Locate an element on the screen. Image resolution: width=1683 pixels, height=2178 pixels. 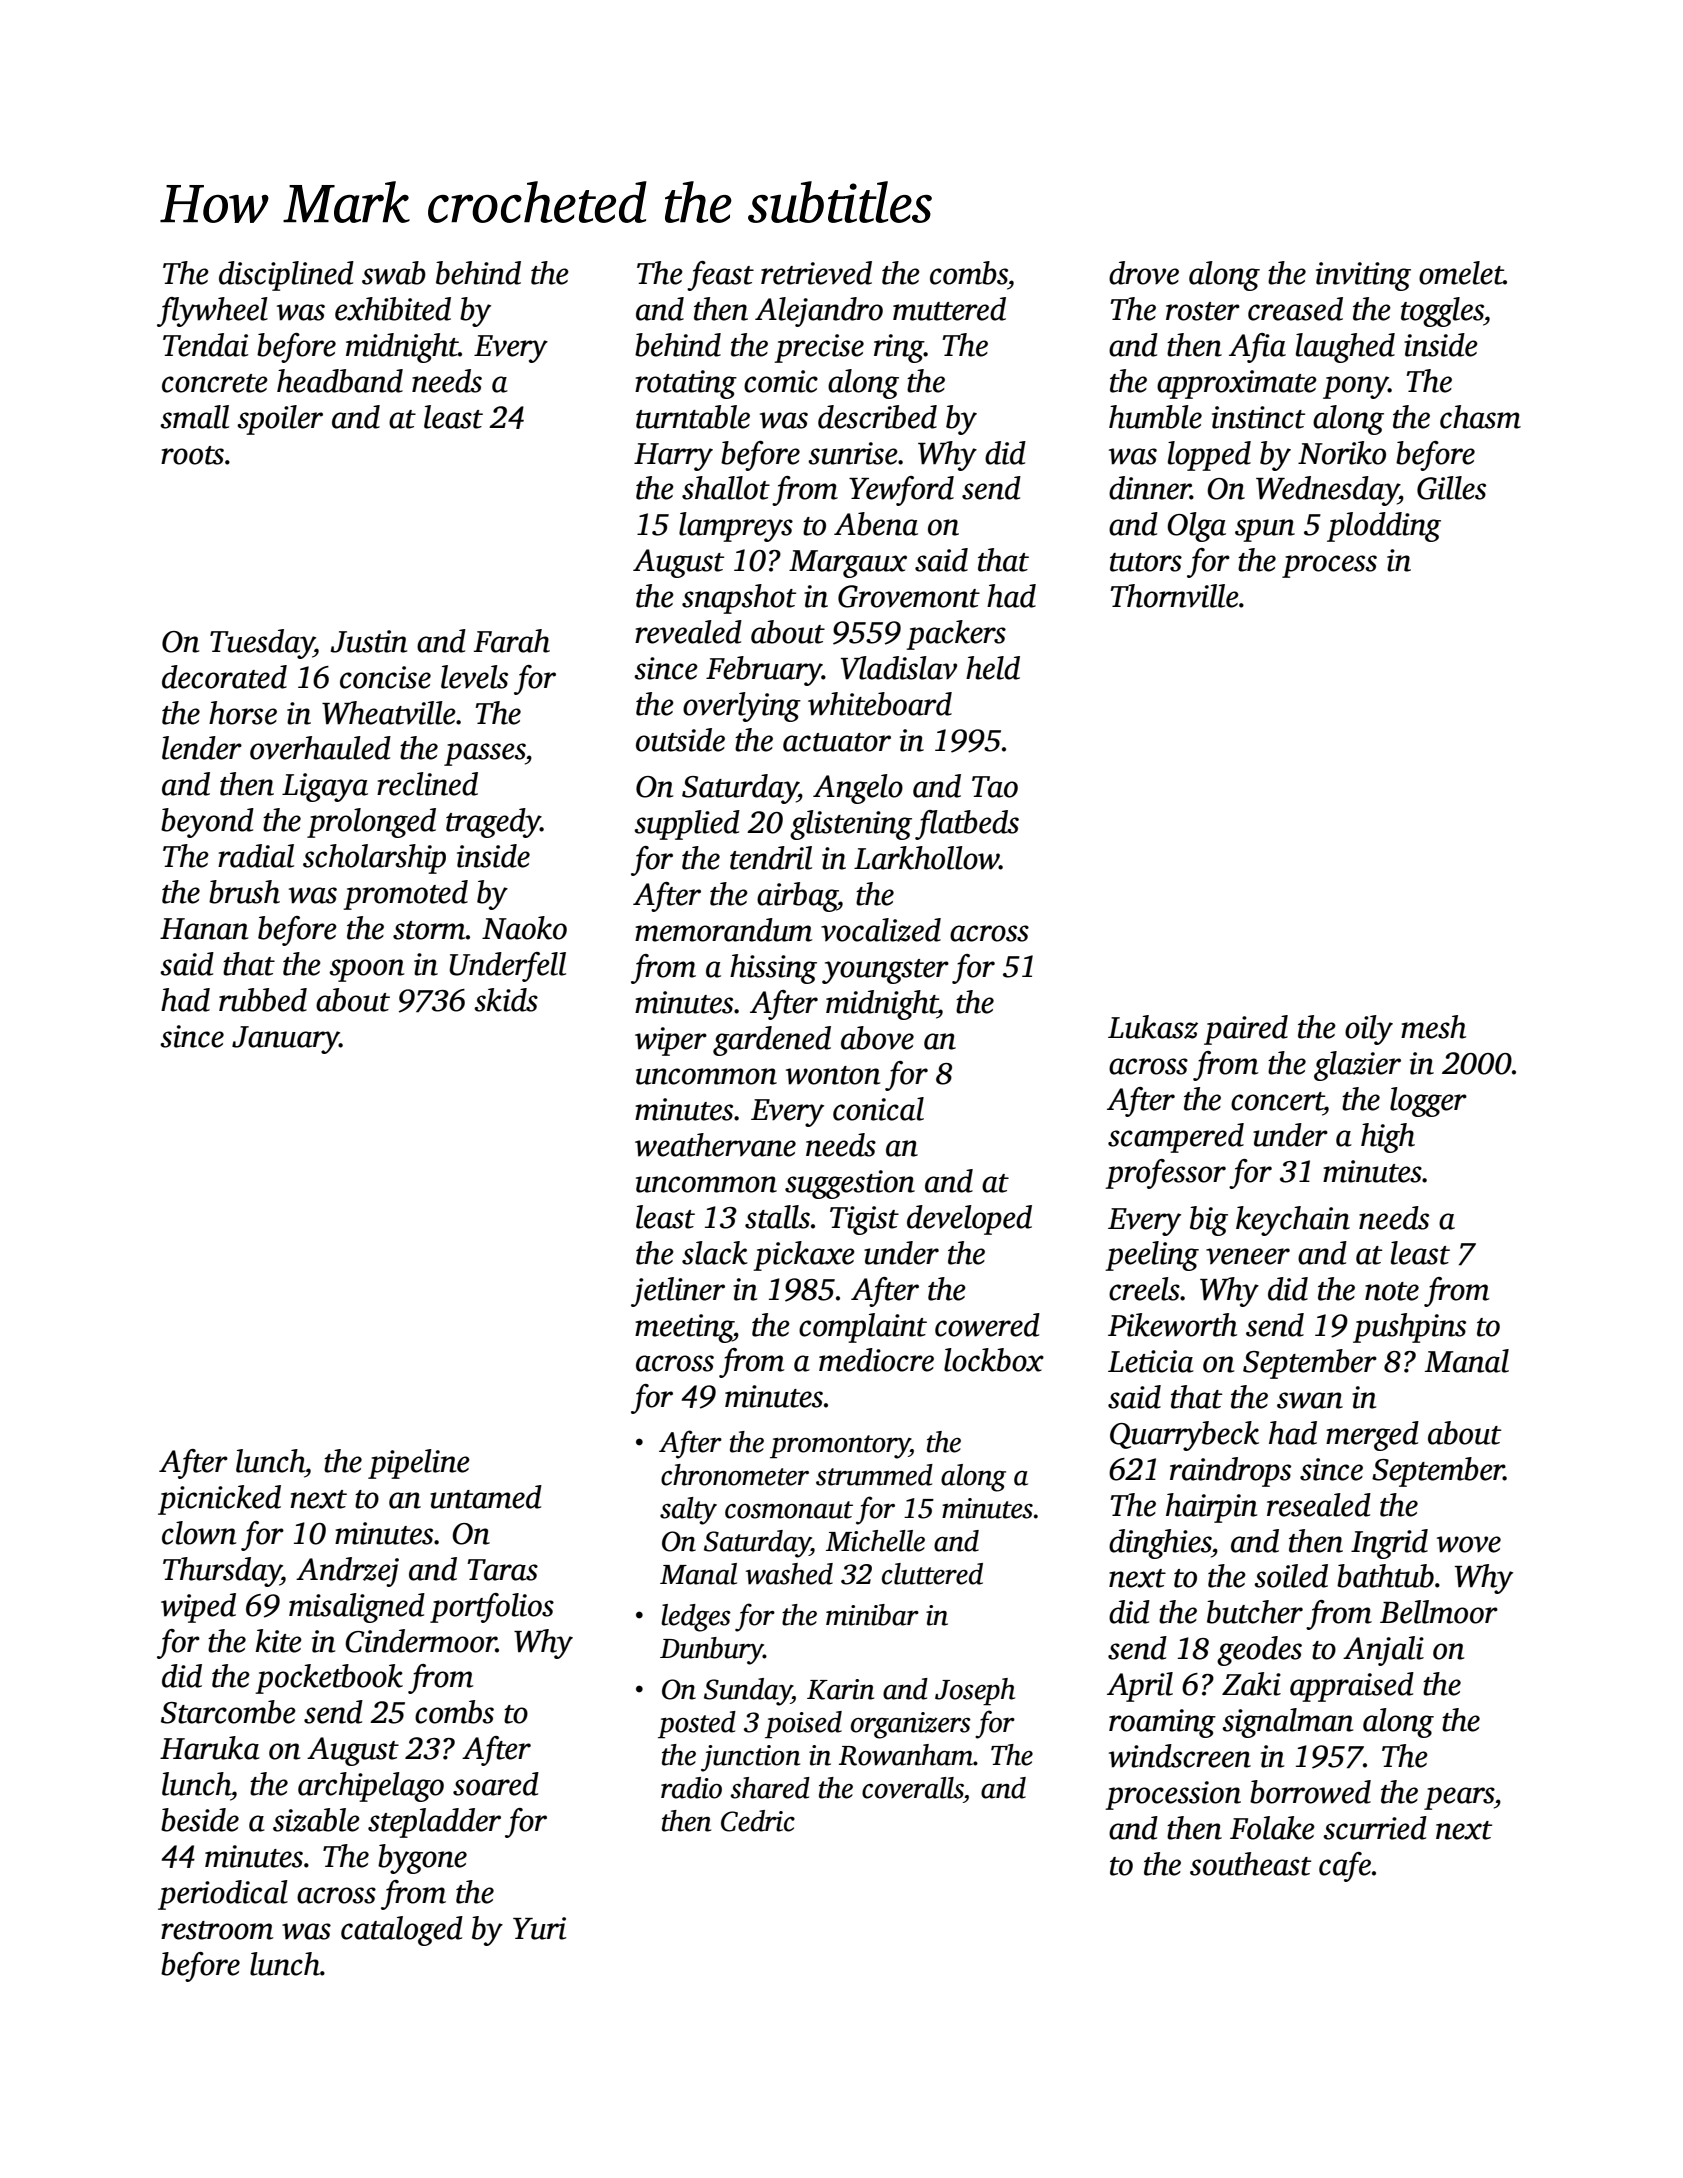
drove is located at coordinates (1144, 273).
